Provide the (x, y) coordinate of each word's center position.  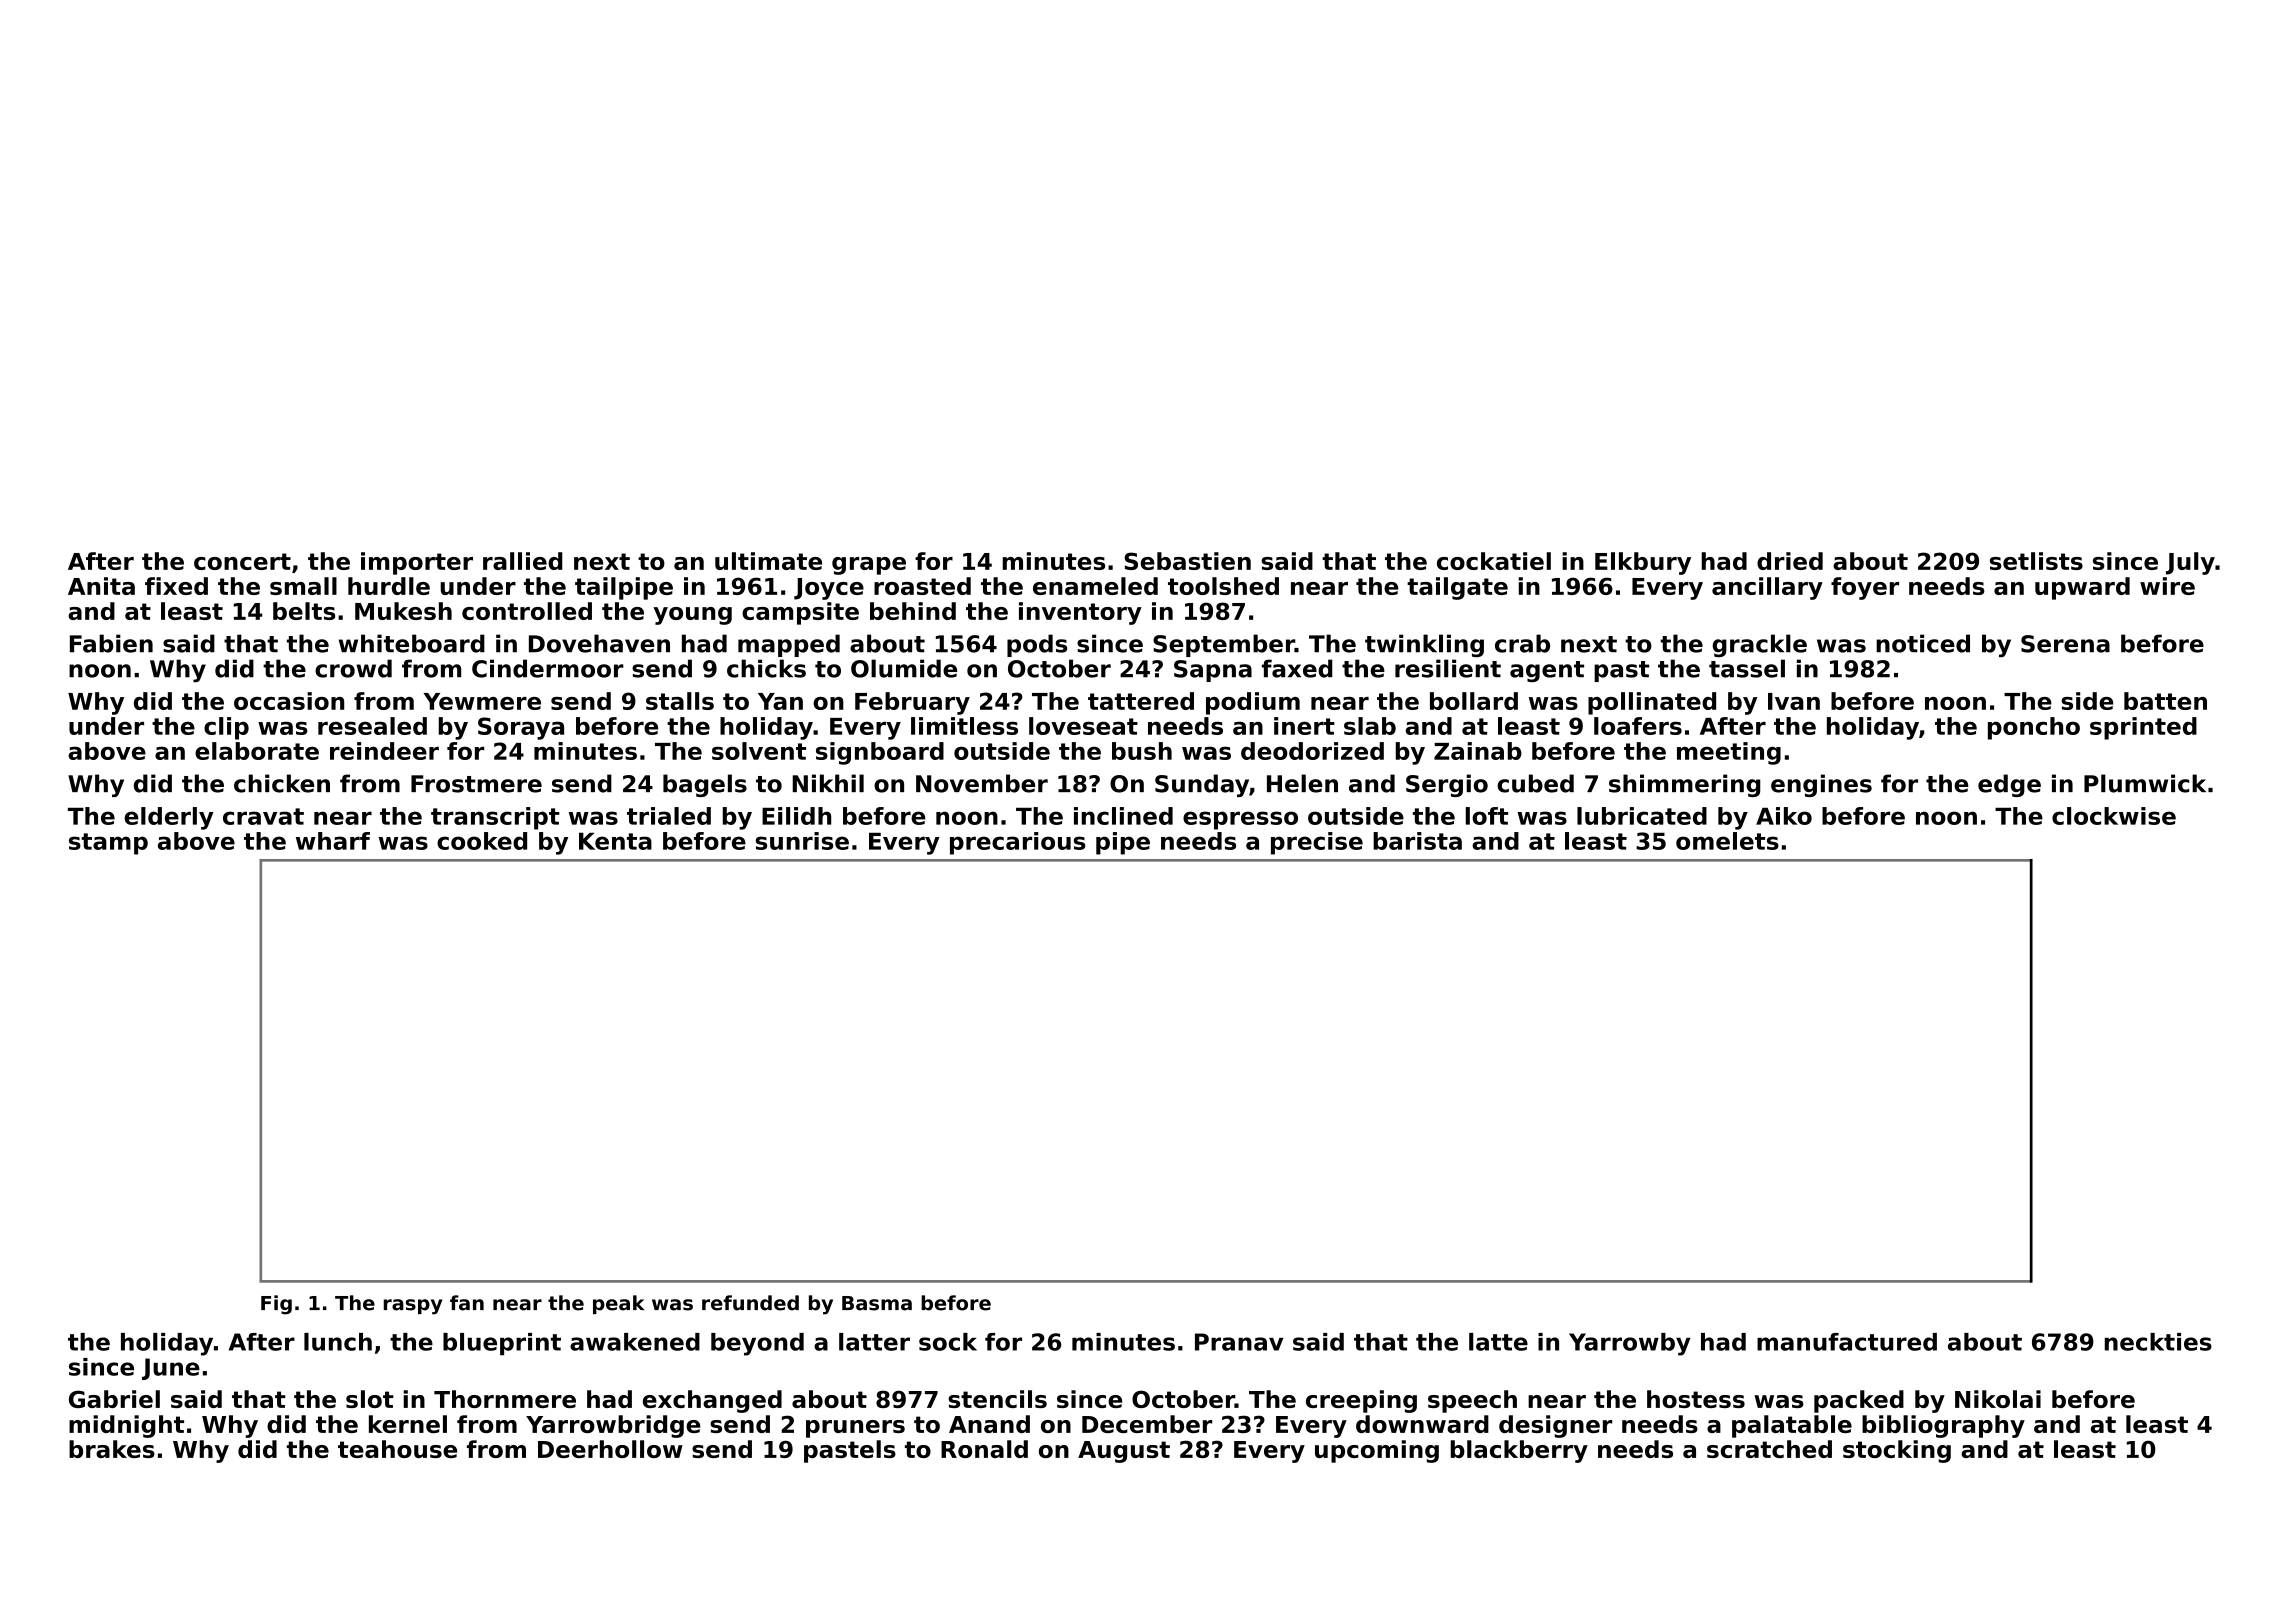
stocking (1897, 1451)
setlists (2036, 561)
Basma (877, 1303)
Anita (101, 586)
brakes (112, 1449)
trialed (669, 816)
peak (618, 1304)
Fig (276, 1305)
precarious (1017, 843)
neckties (2158, 1342)
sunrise (802, 841)
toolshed (1223, 586)
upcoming (1377, 1451)
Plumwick (2145, 783)
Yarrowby (1630, 1344)
